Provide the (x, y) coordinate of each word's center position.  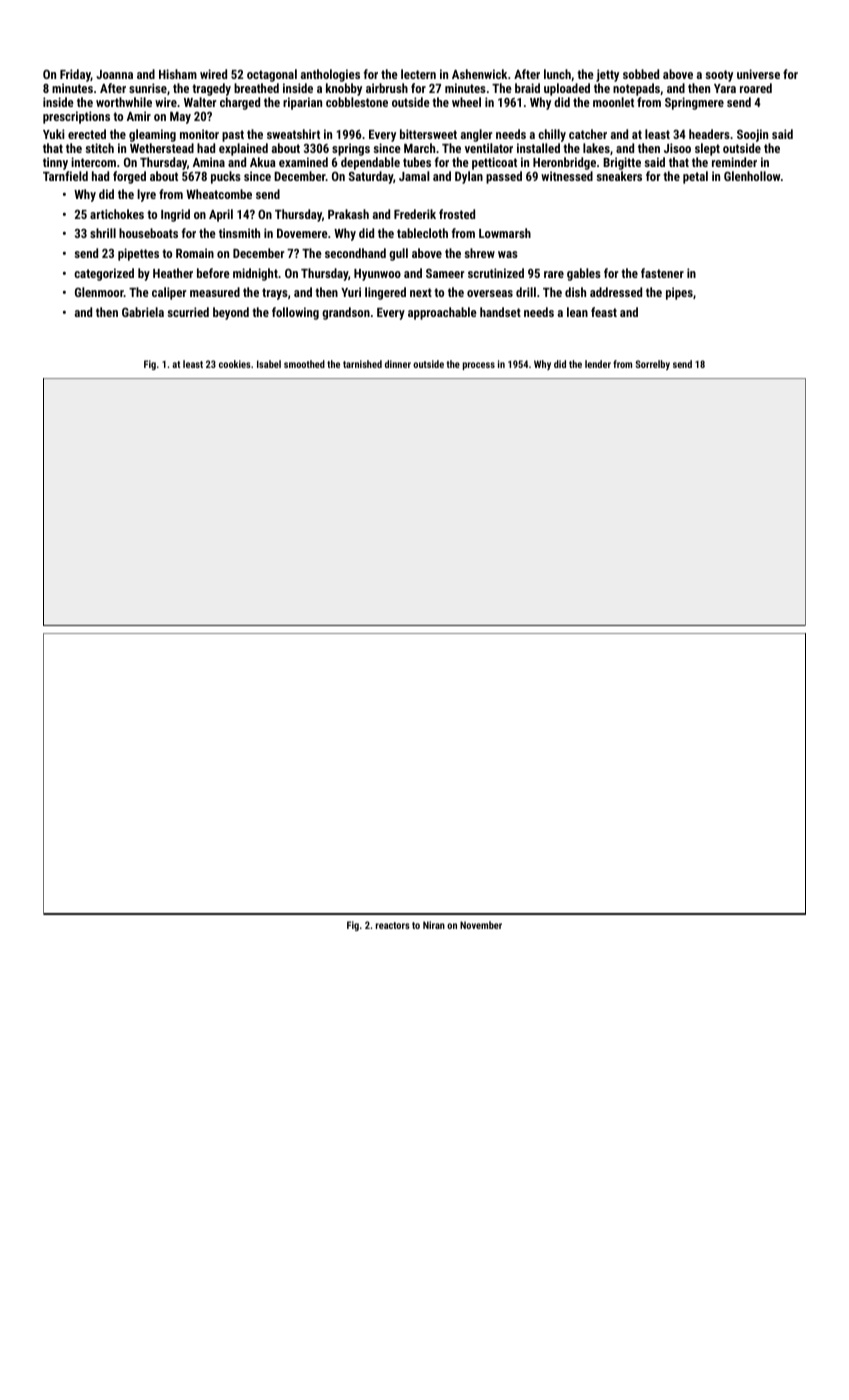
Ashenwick (479, 74)
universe (758, 74)
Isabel (269, 364)
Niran (434, 925)
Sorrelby (653, 365)
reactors (393, 925)
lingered (385, 293)
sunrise (148, 88)
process (479, 366)
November (481, 925)
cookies (235, 364)
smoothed (304, 364)
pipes (679, 293)
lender (598, 364)
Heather (173, 273)
